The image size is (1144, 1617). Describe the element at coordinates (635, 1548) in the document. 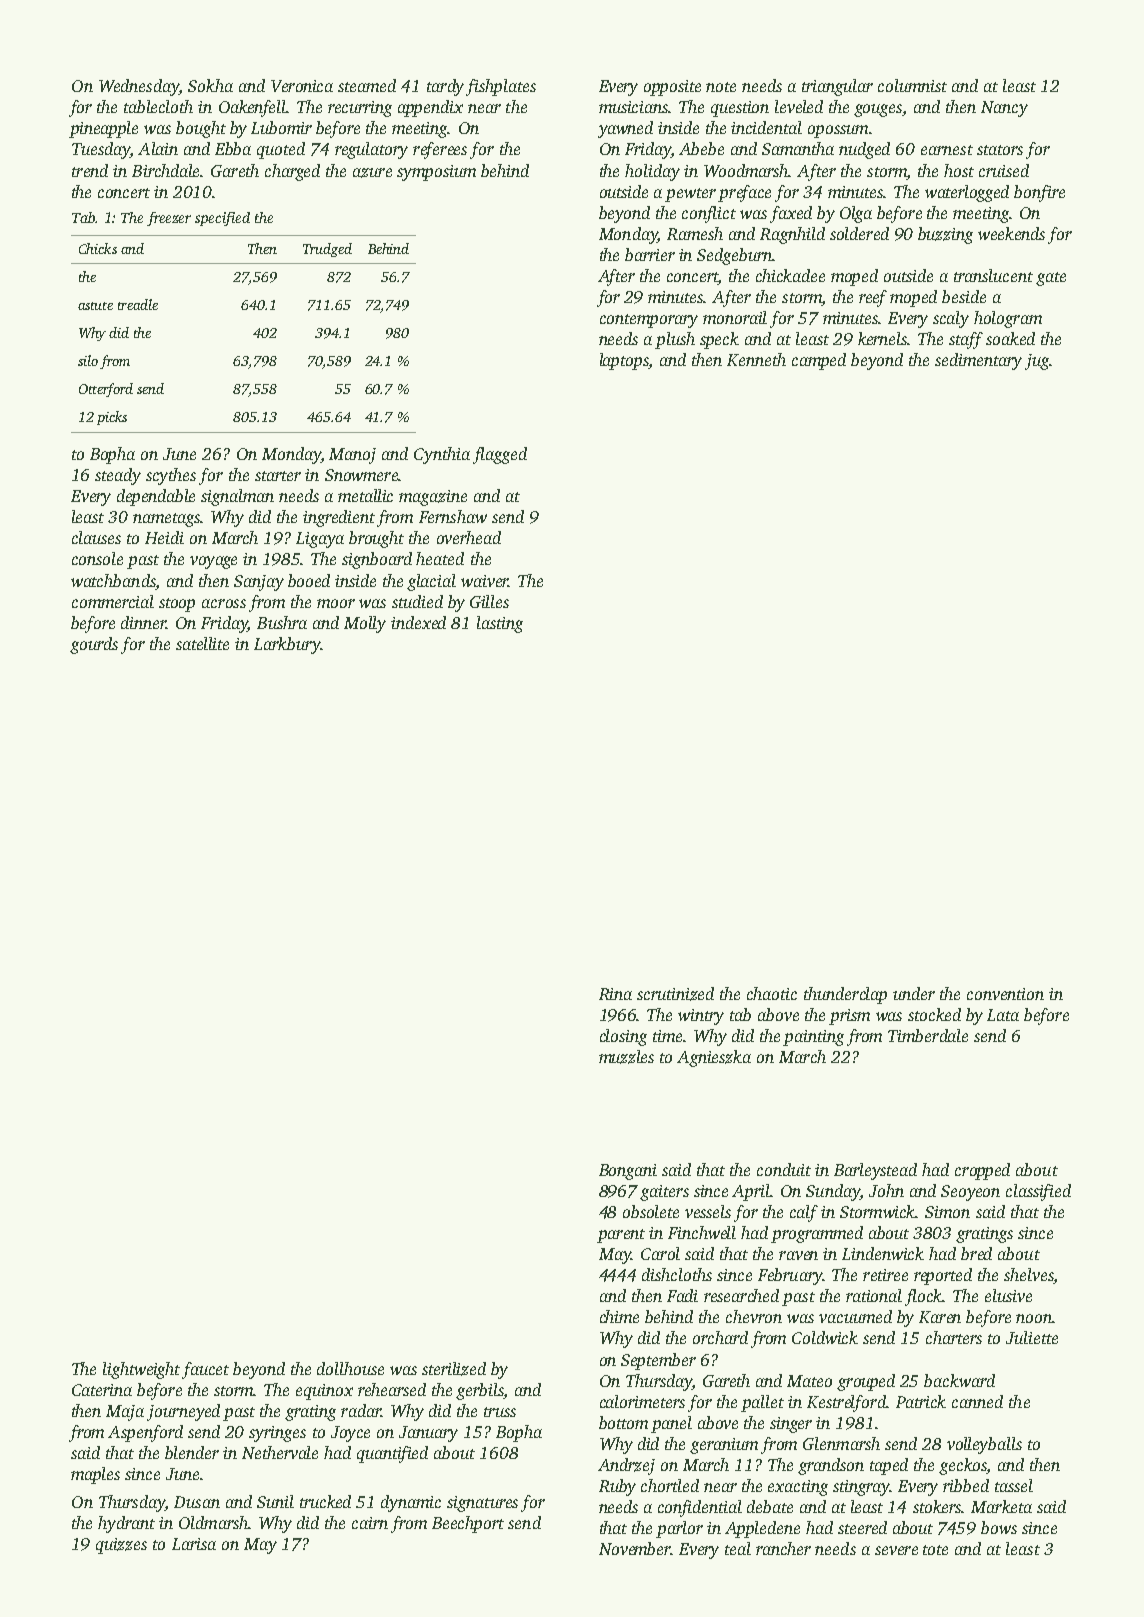

I see `November` at that location.
